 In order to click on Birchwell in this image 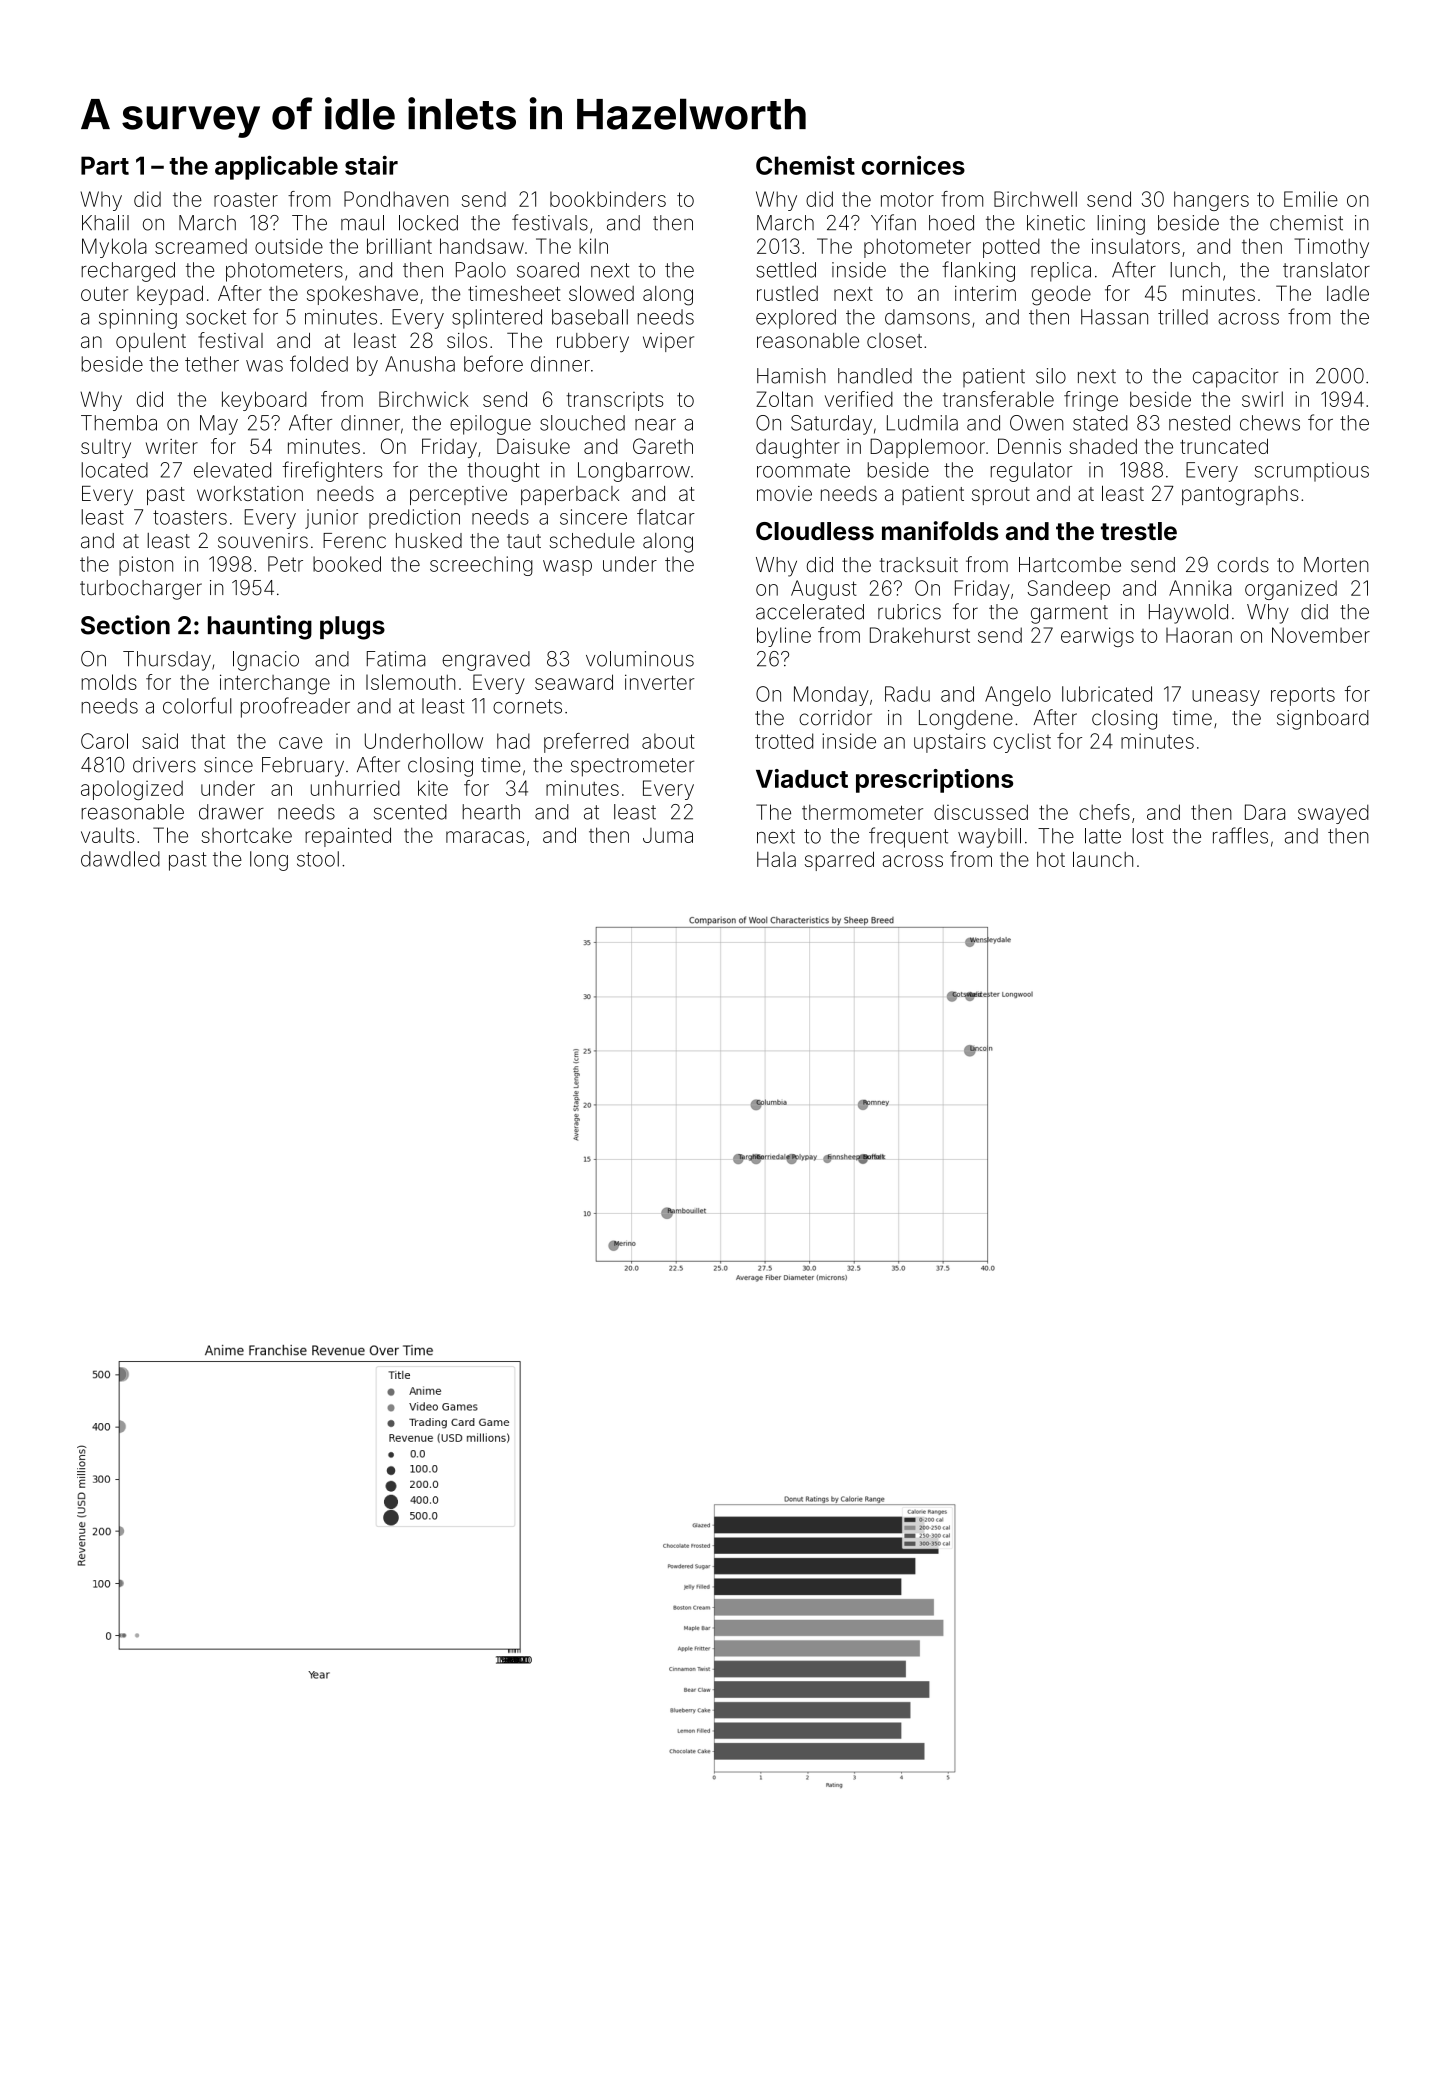, I will do `click(1035, 199)`.
